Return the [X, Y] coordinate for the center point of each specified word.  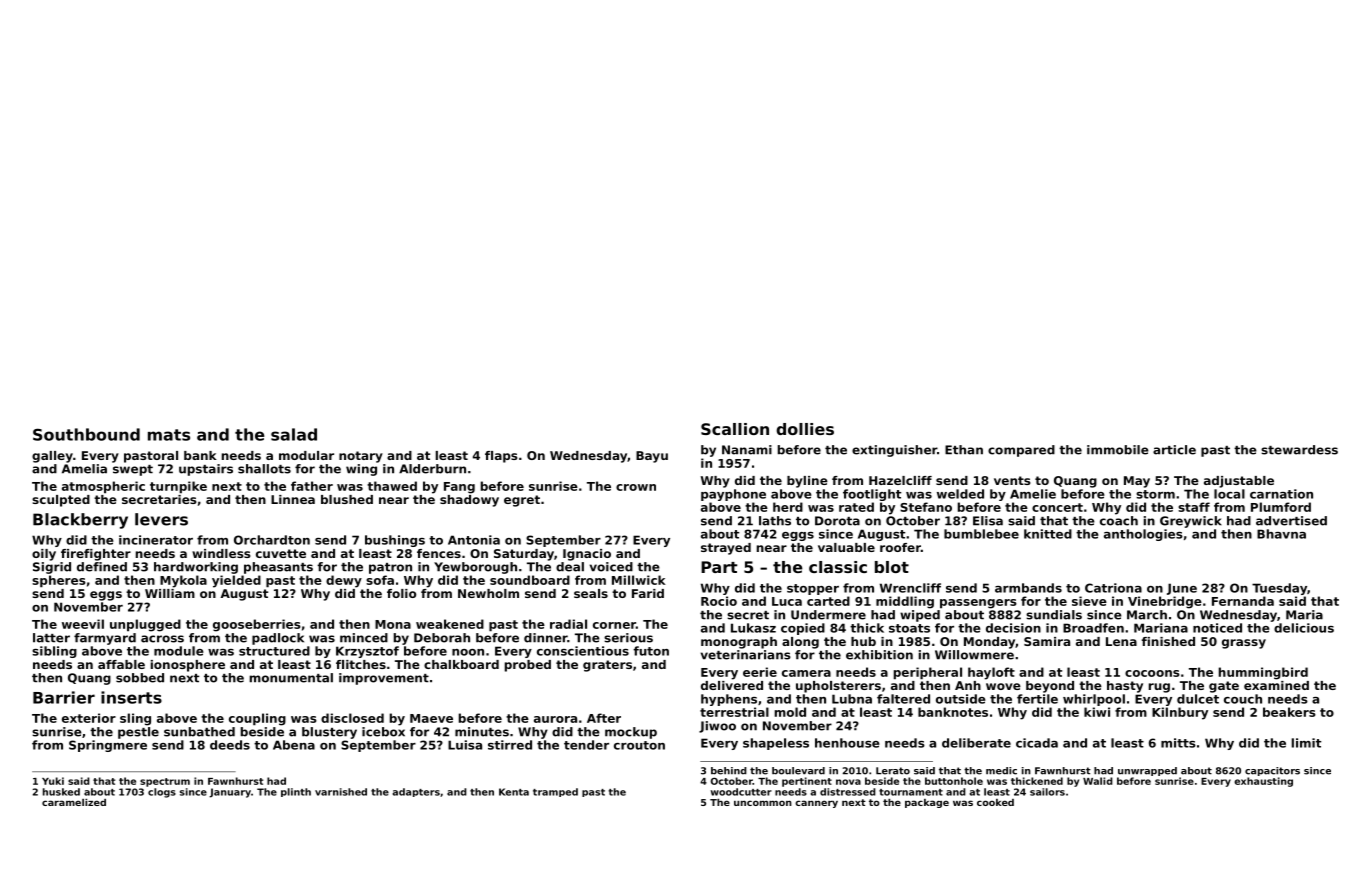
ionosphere [188, 666]
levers [161, 519]
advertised [1291, 521]
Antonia [474, 540]
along [800, 643]
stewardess [1299, 450]
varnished [341, 792]
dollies [805, 429]
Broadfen [1093, 628]
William [170, 593]
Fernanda [1243, 601]
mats [169, 435]
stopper [813, 589]
